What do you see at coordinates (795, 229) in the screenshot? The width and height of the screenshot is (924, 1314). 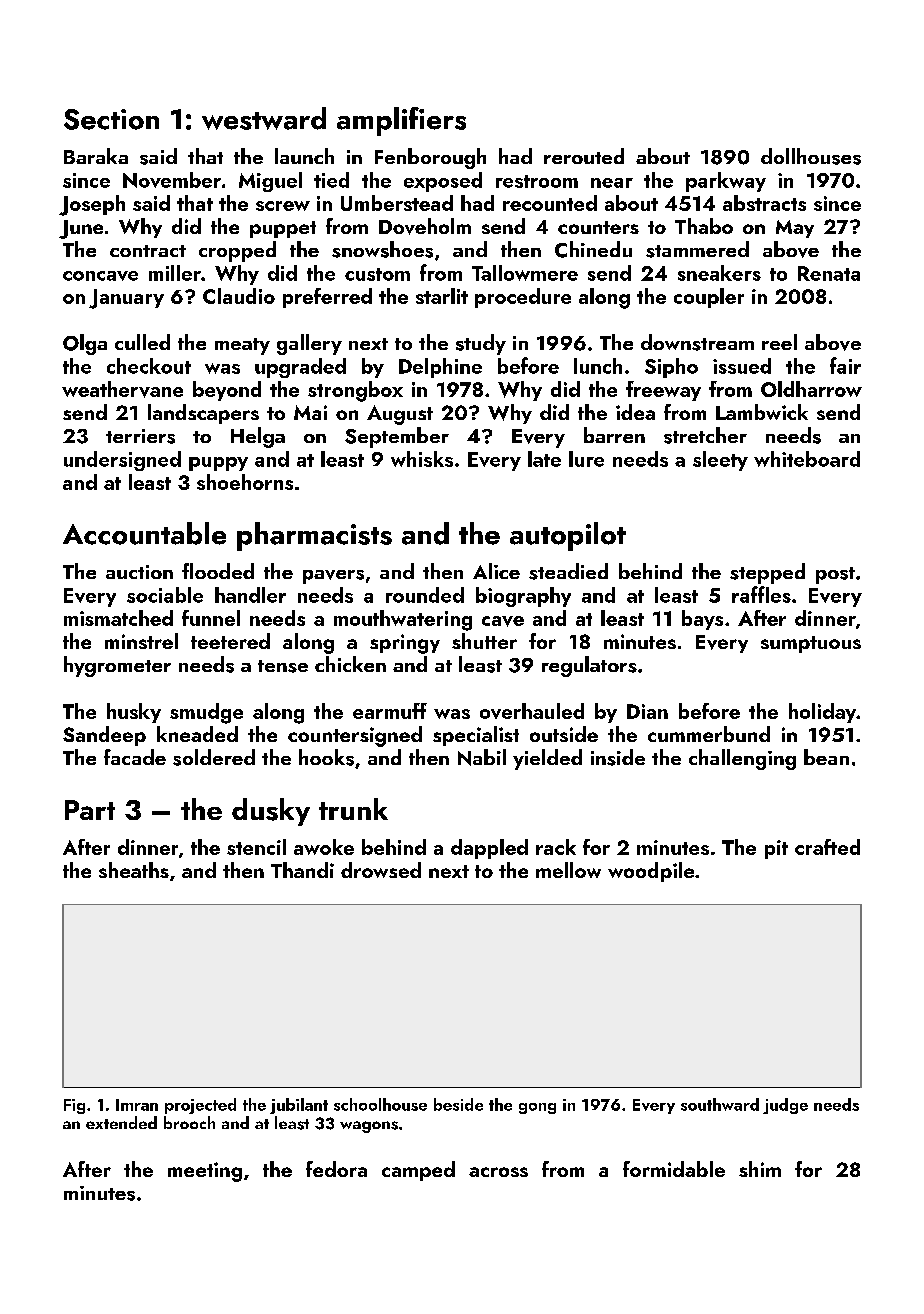 I see `May` at bounding box center [795, 229].
